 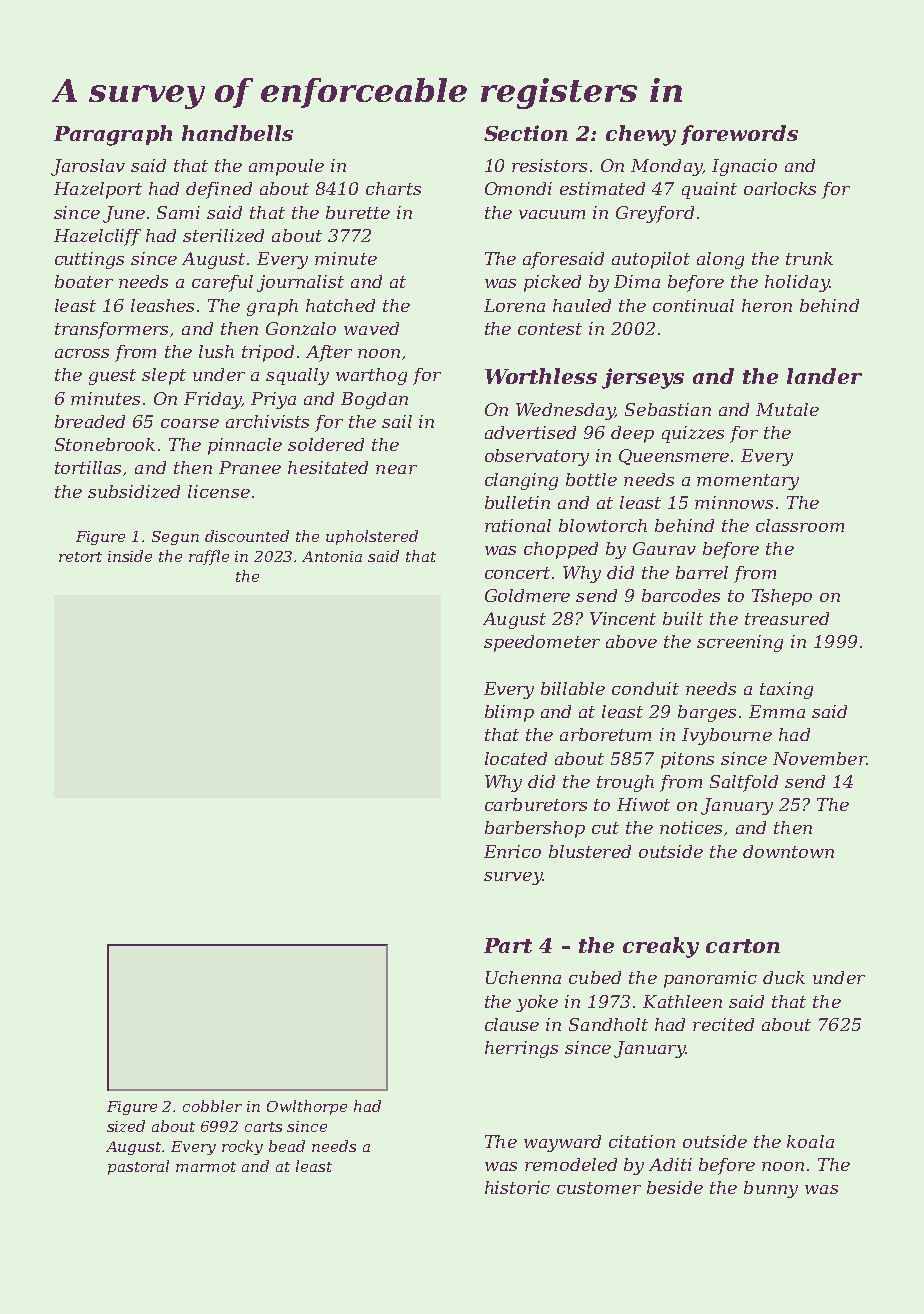 I want to click on Emma, so click(x=777, y=711).
